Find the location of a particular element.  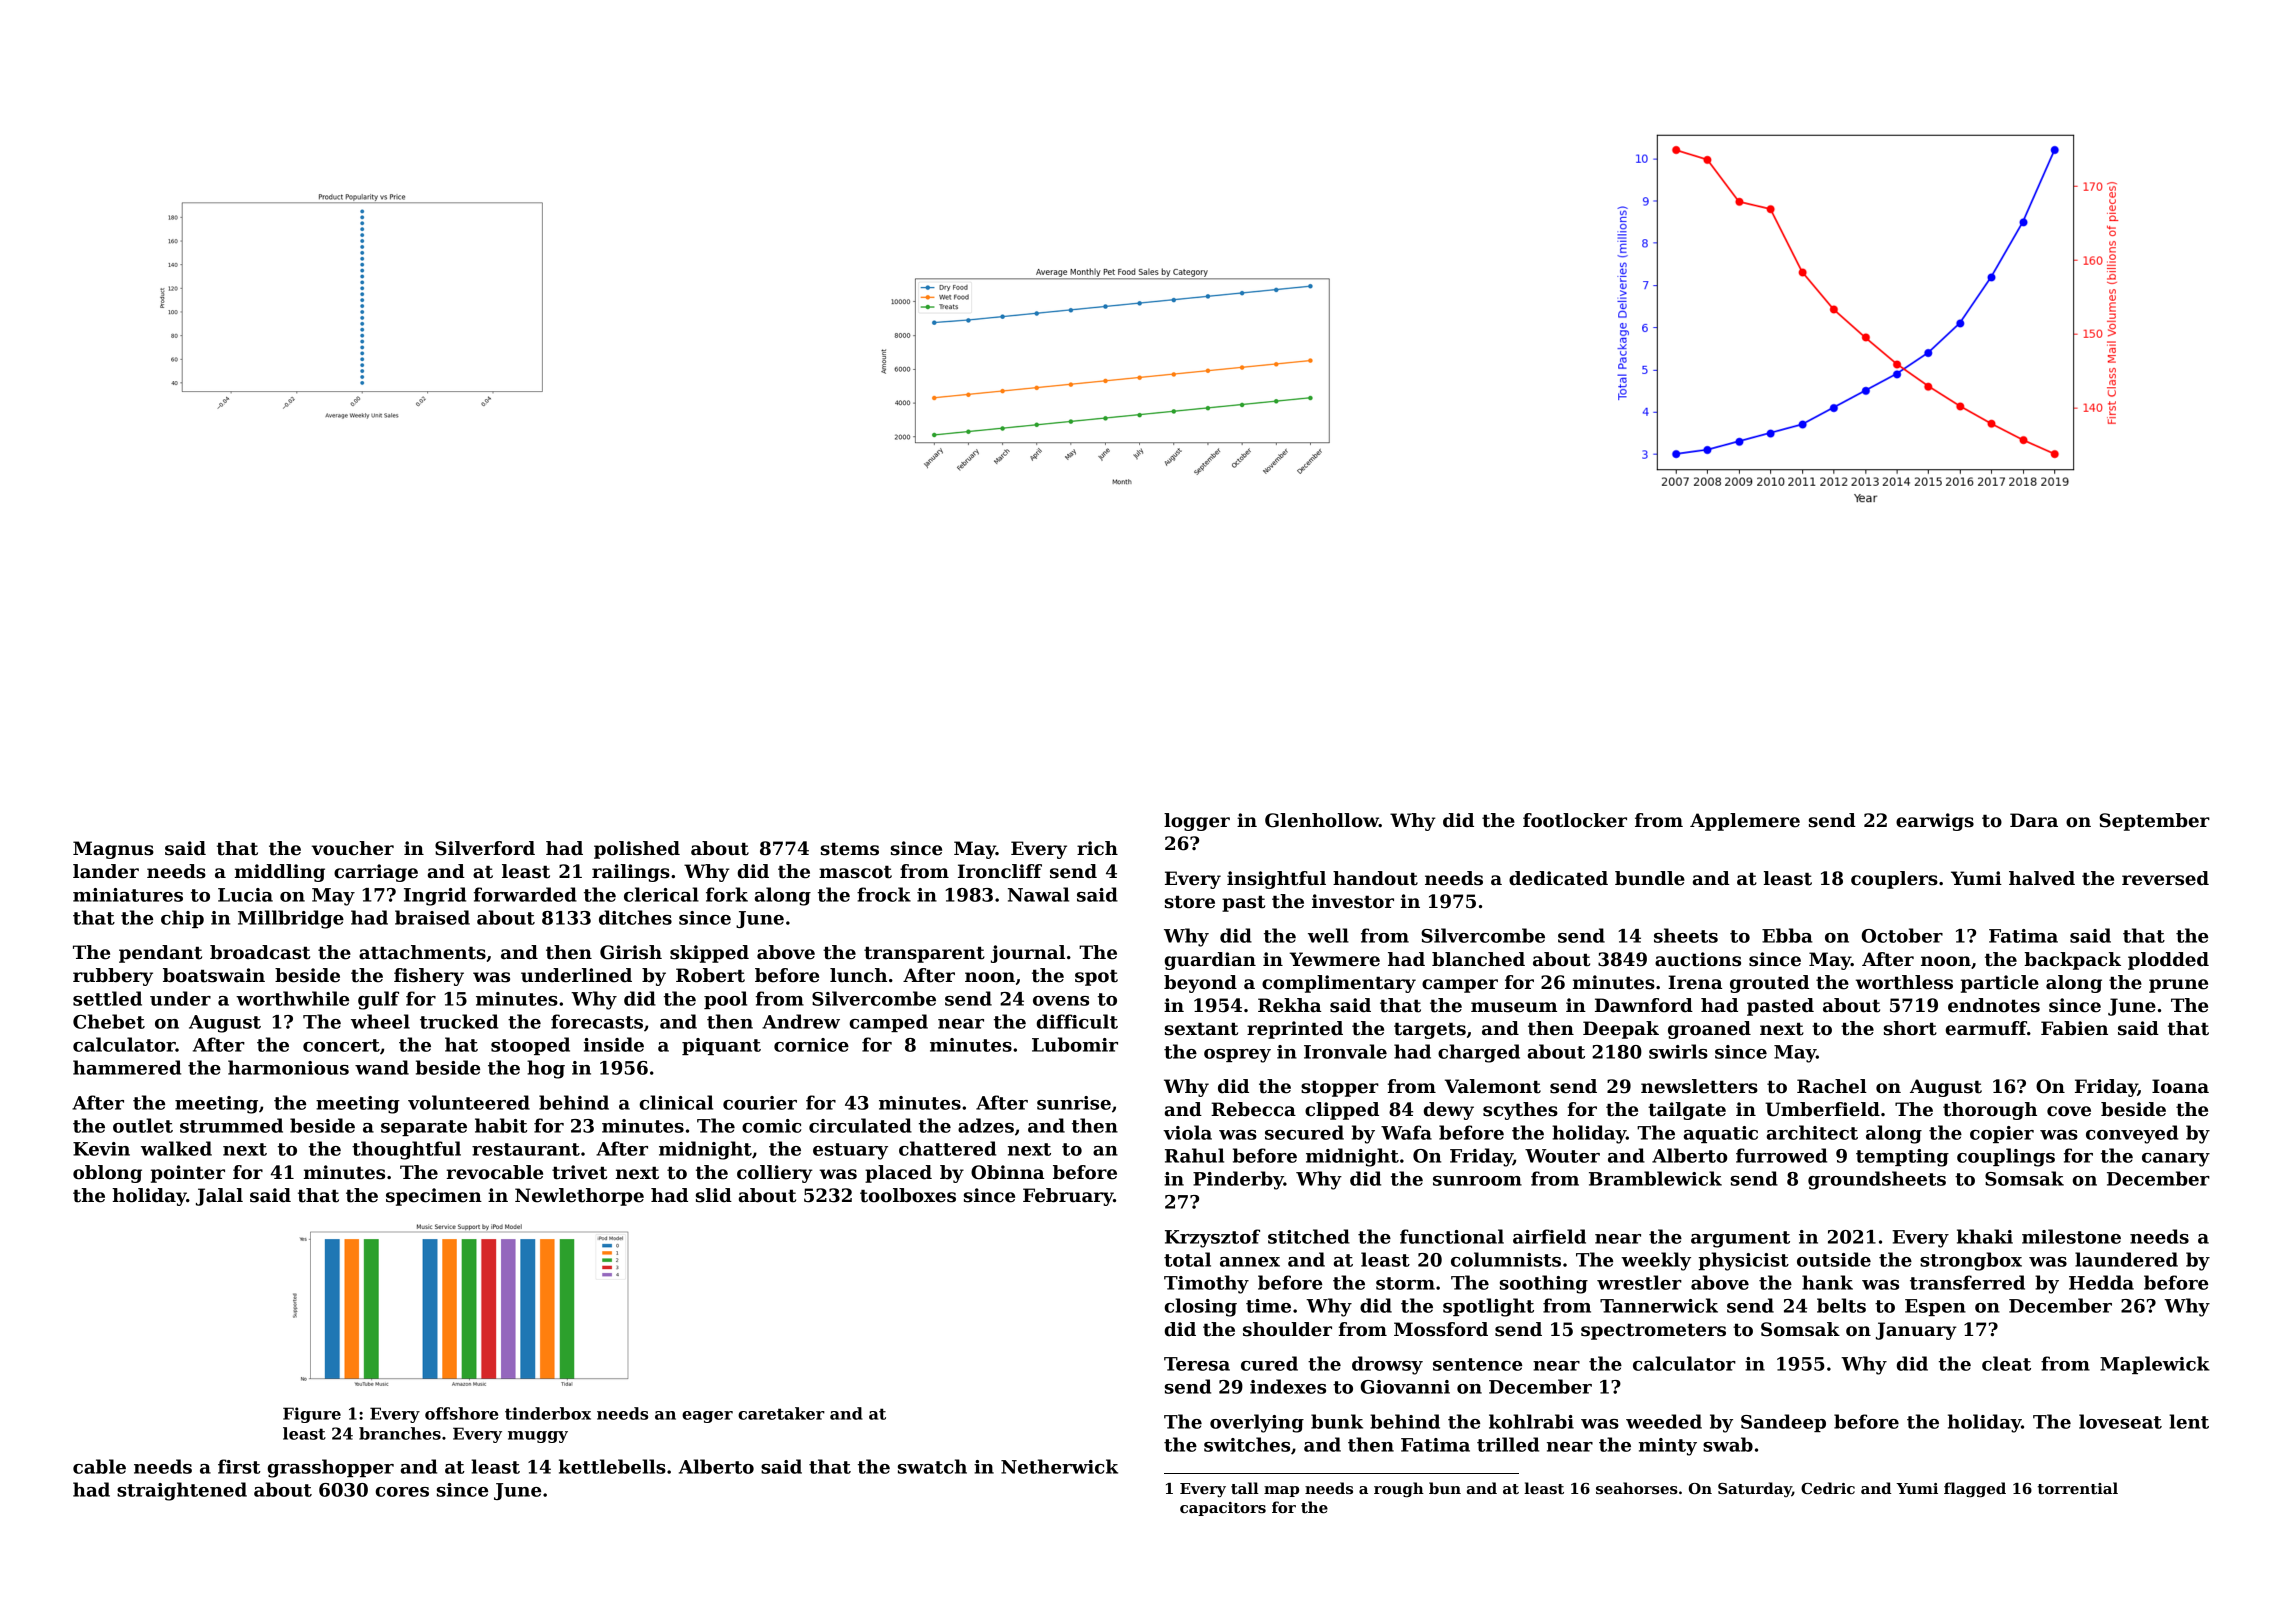

Fabien is located at coordinates (2074, 1028).
